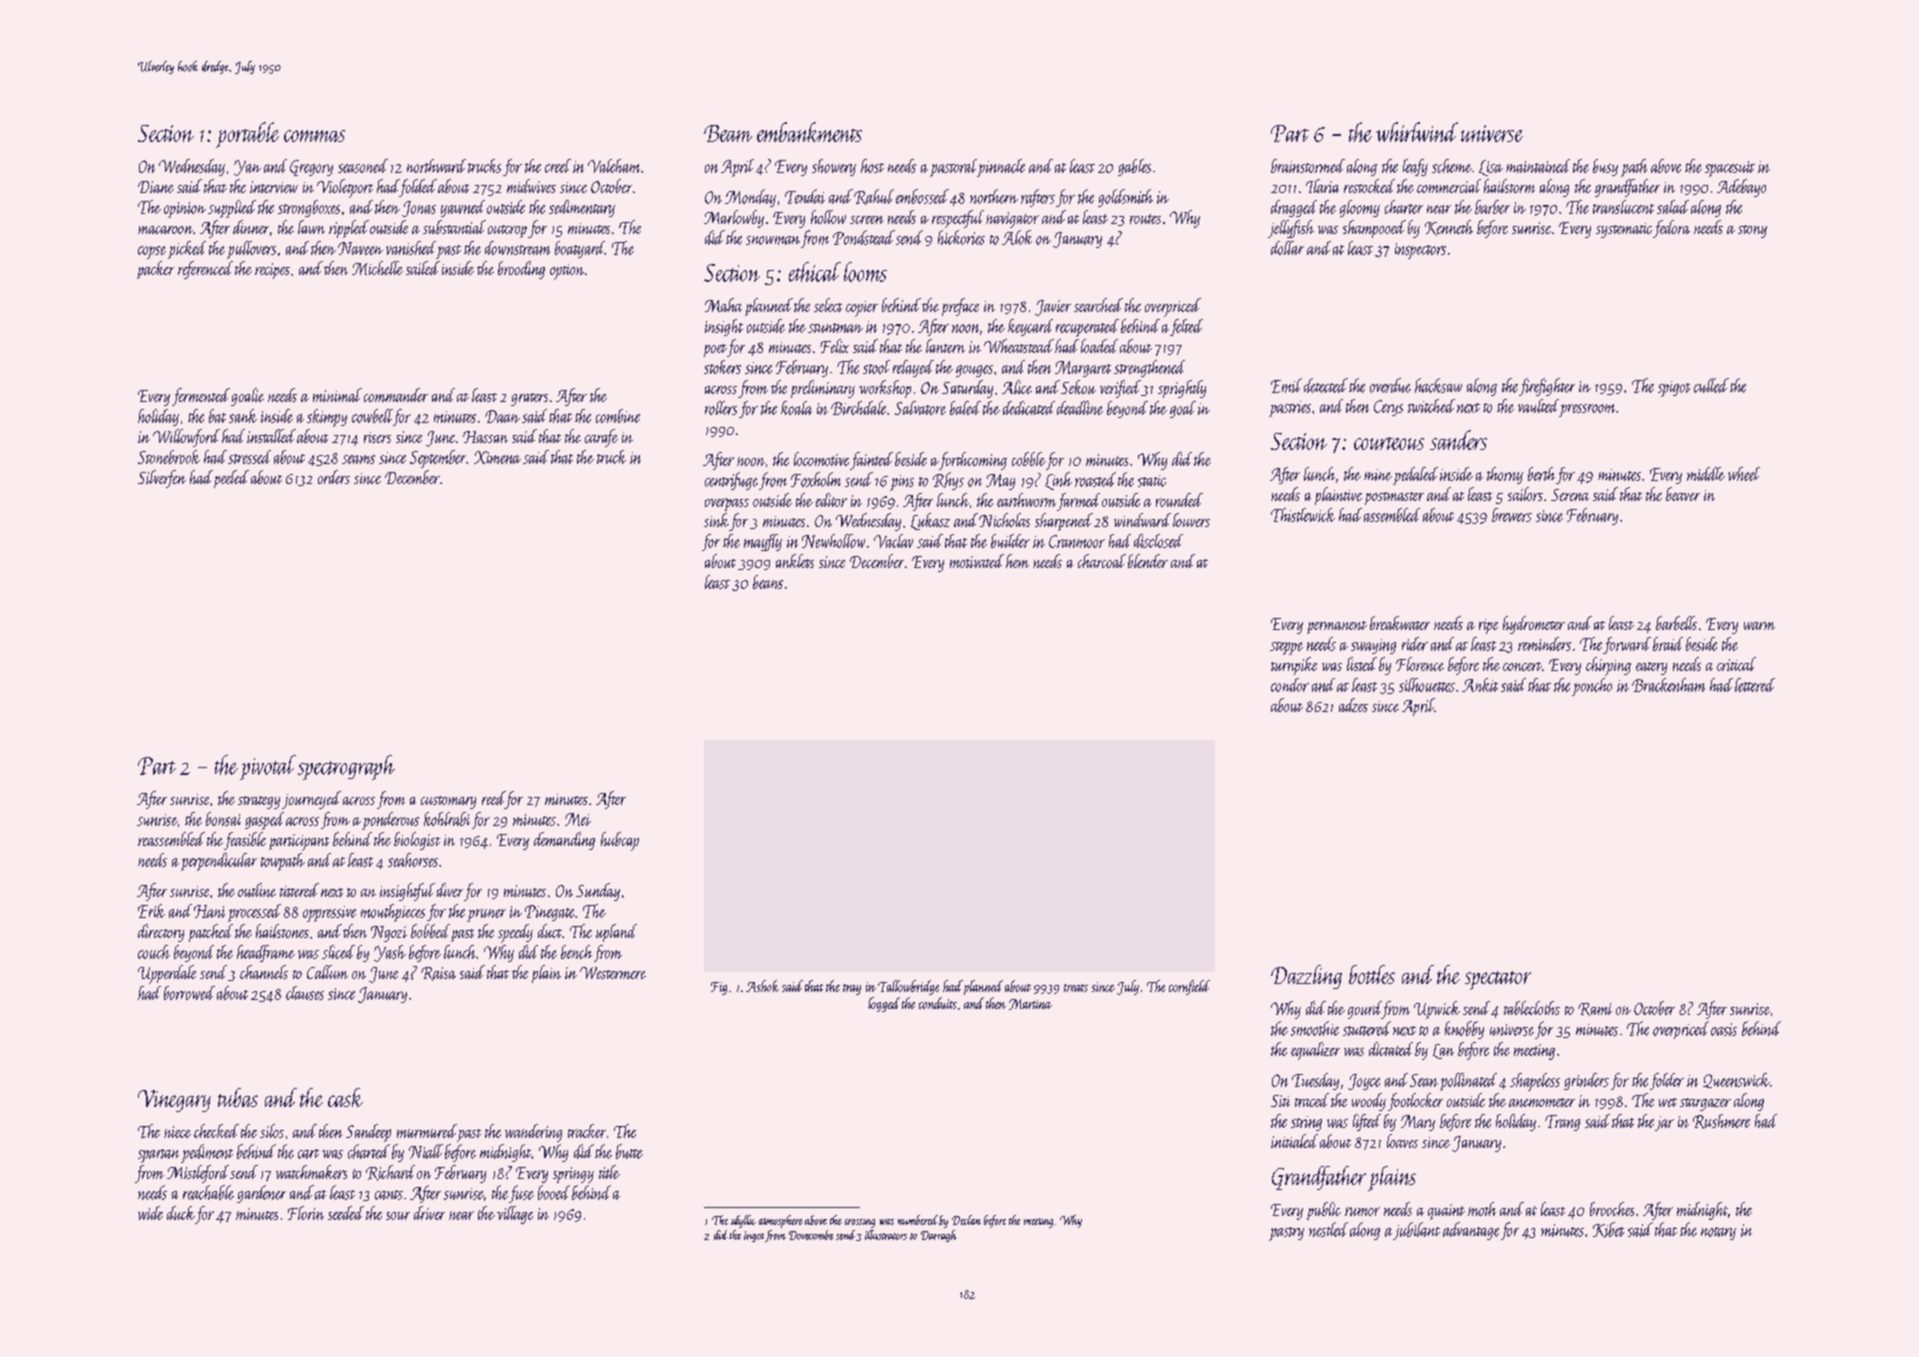  What do you see at coordinates (1189, 987) in the page?
I see `cornfield` at bounding box center [1189, 987].
